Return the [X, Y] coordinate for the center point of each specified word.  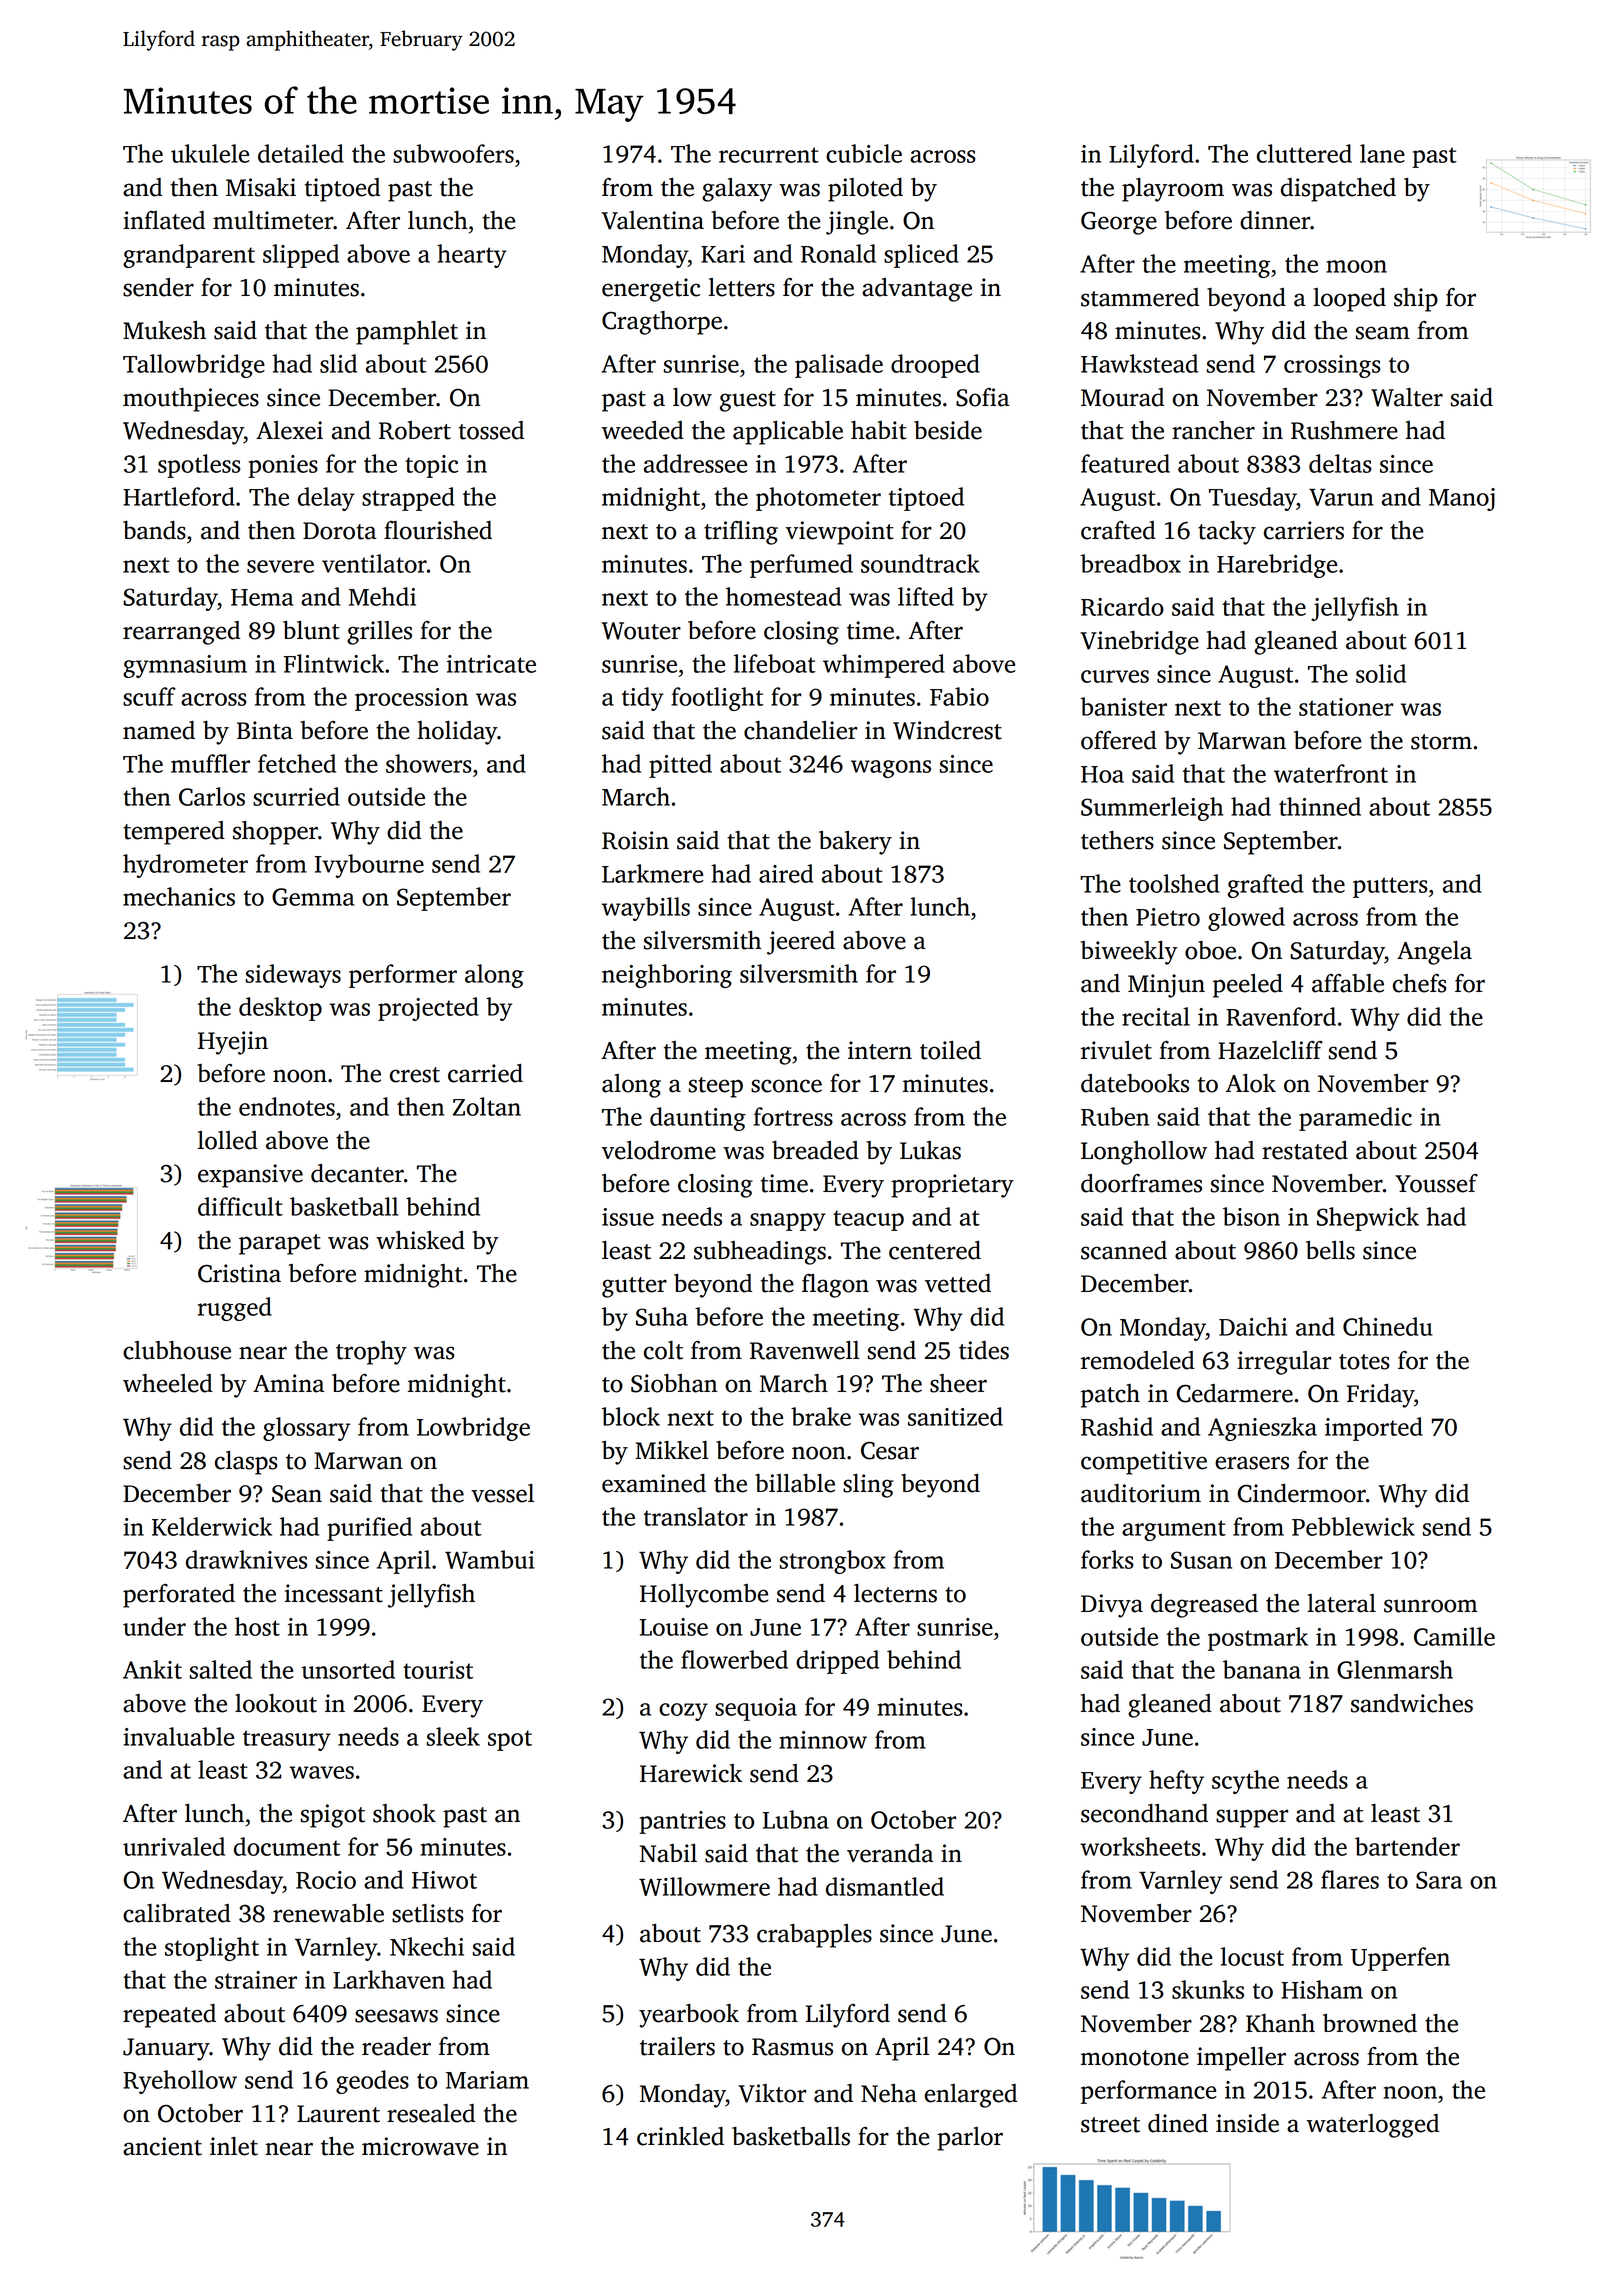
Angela [1434, 953]
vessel [502, 1493]
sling [868, 1486]
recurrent [769, 155]
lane [1382, 153]
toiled [950, 1050]
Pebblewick [1353, 1526]
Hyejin [233, 1043]
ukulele [210, 153]
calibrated [177, 1913]
